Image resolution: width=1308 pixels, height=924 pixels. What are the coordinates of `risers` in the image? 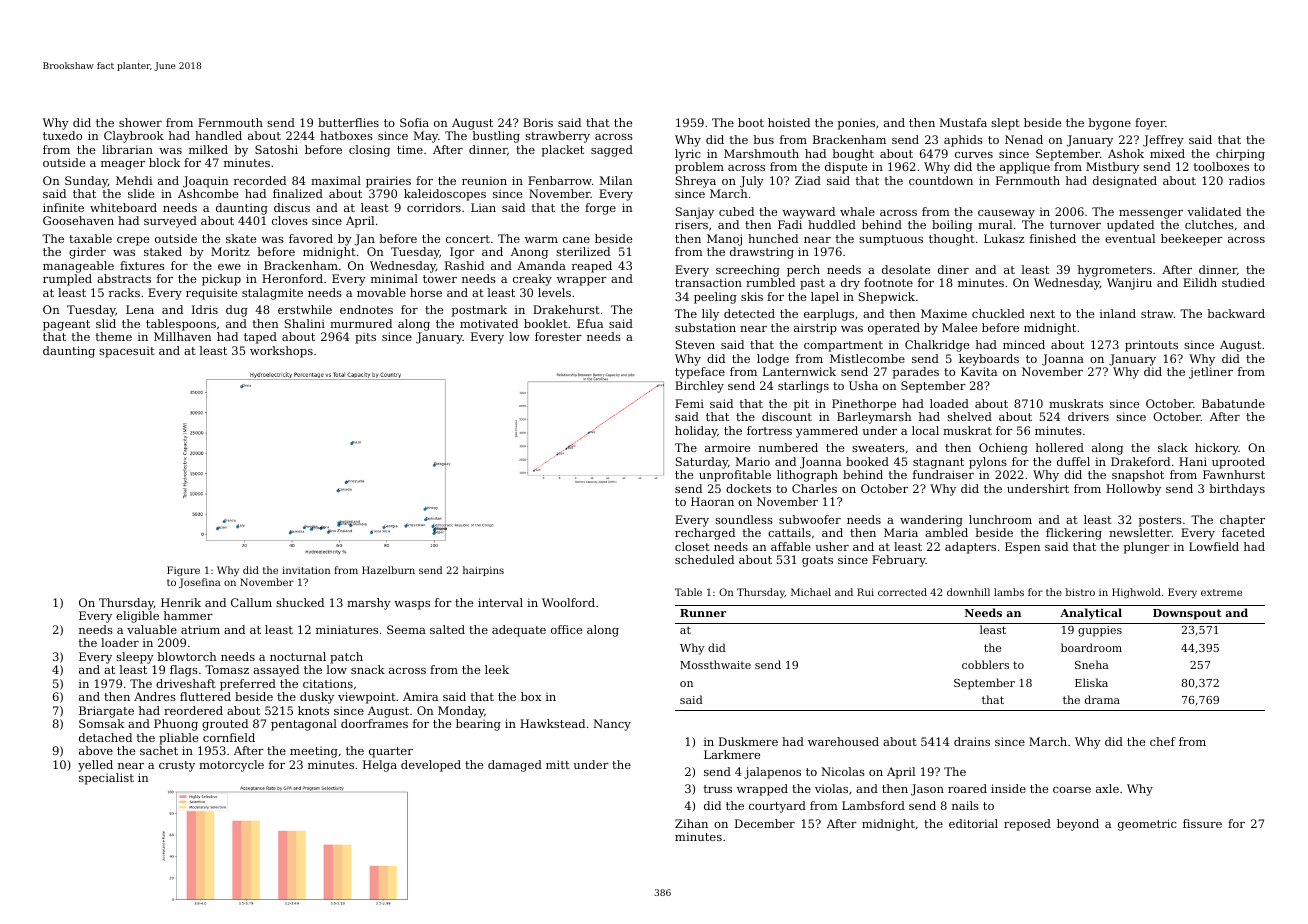 It's located at (691, 224).
